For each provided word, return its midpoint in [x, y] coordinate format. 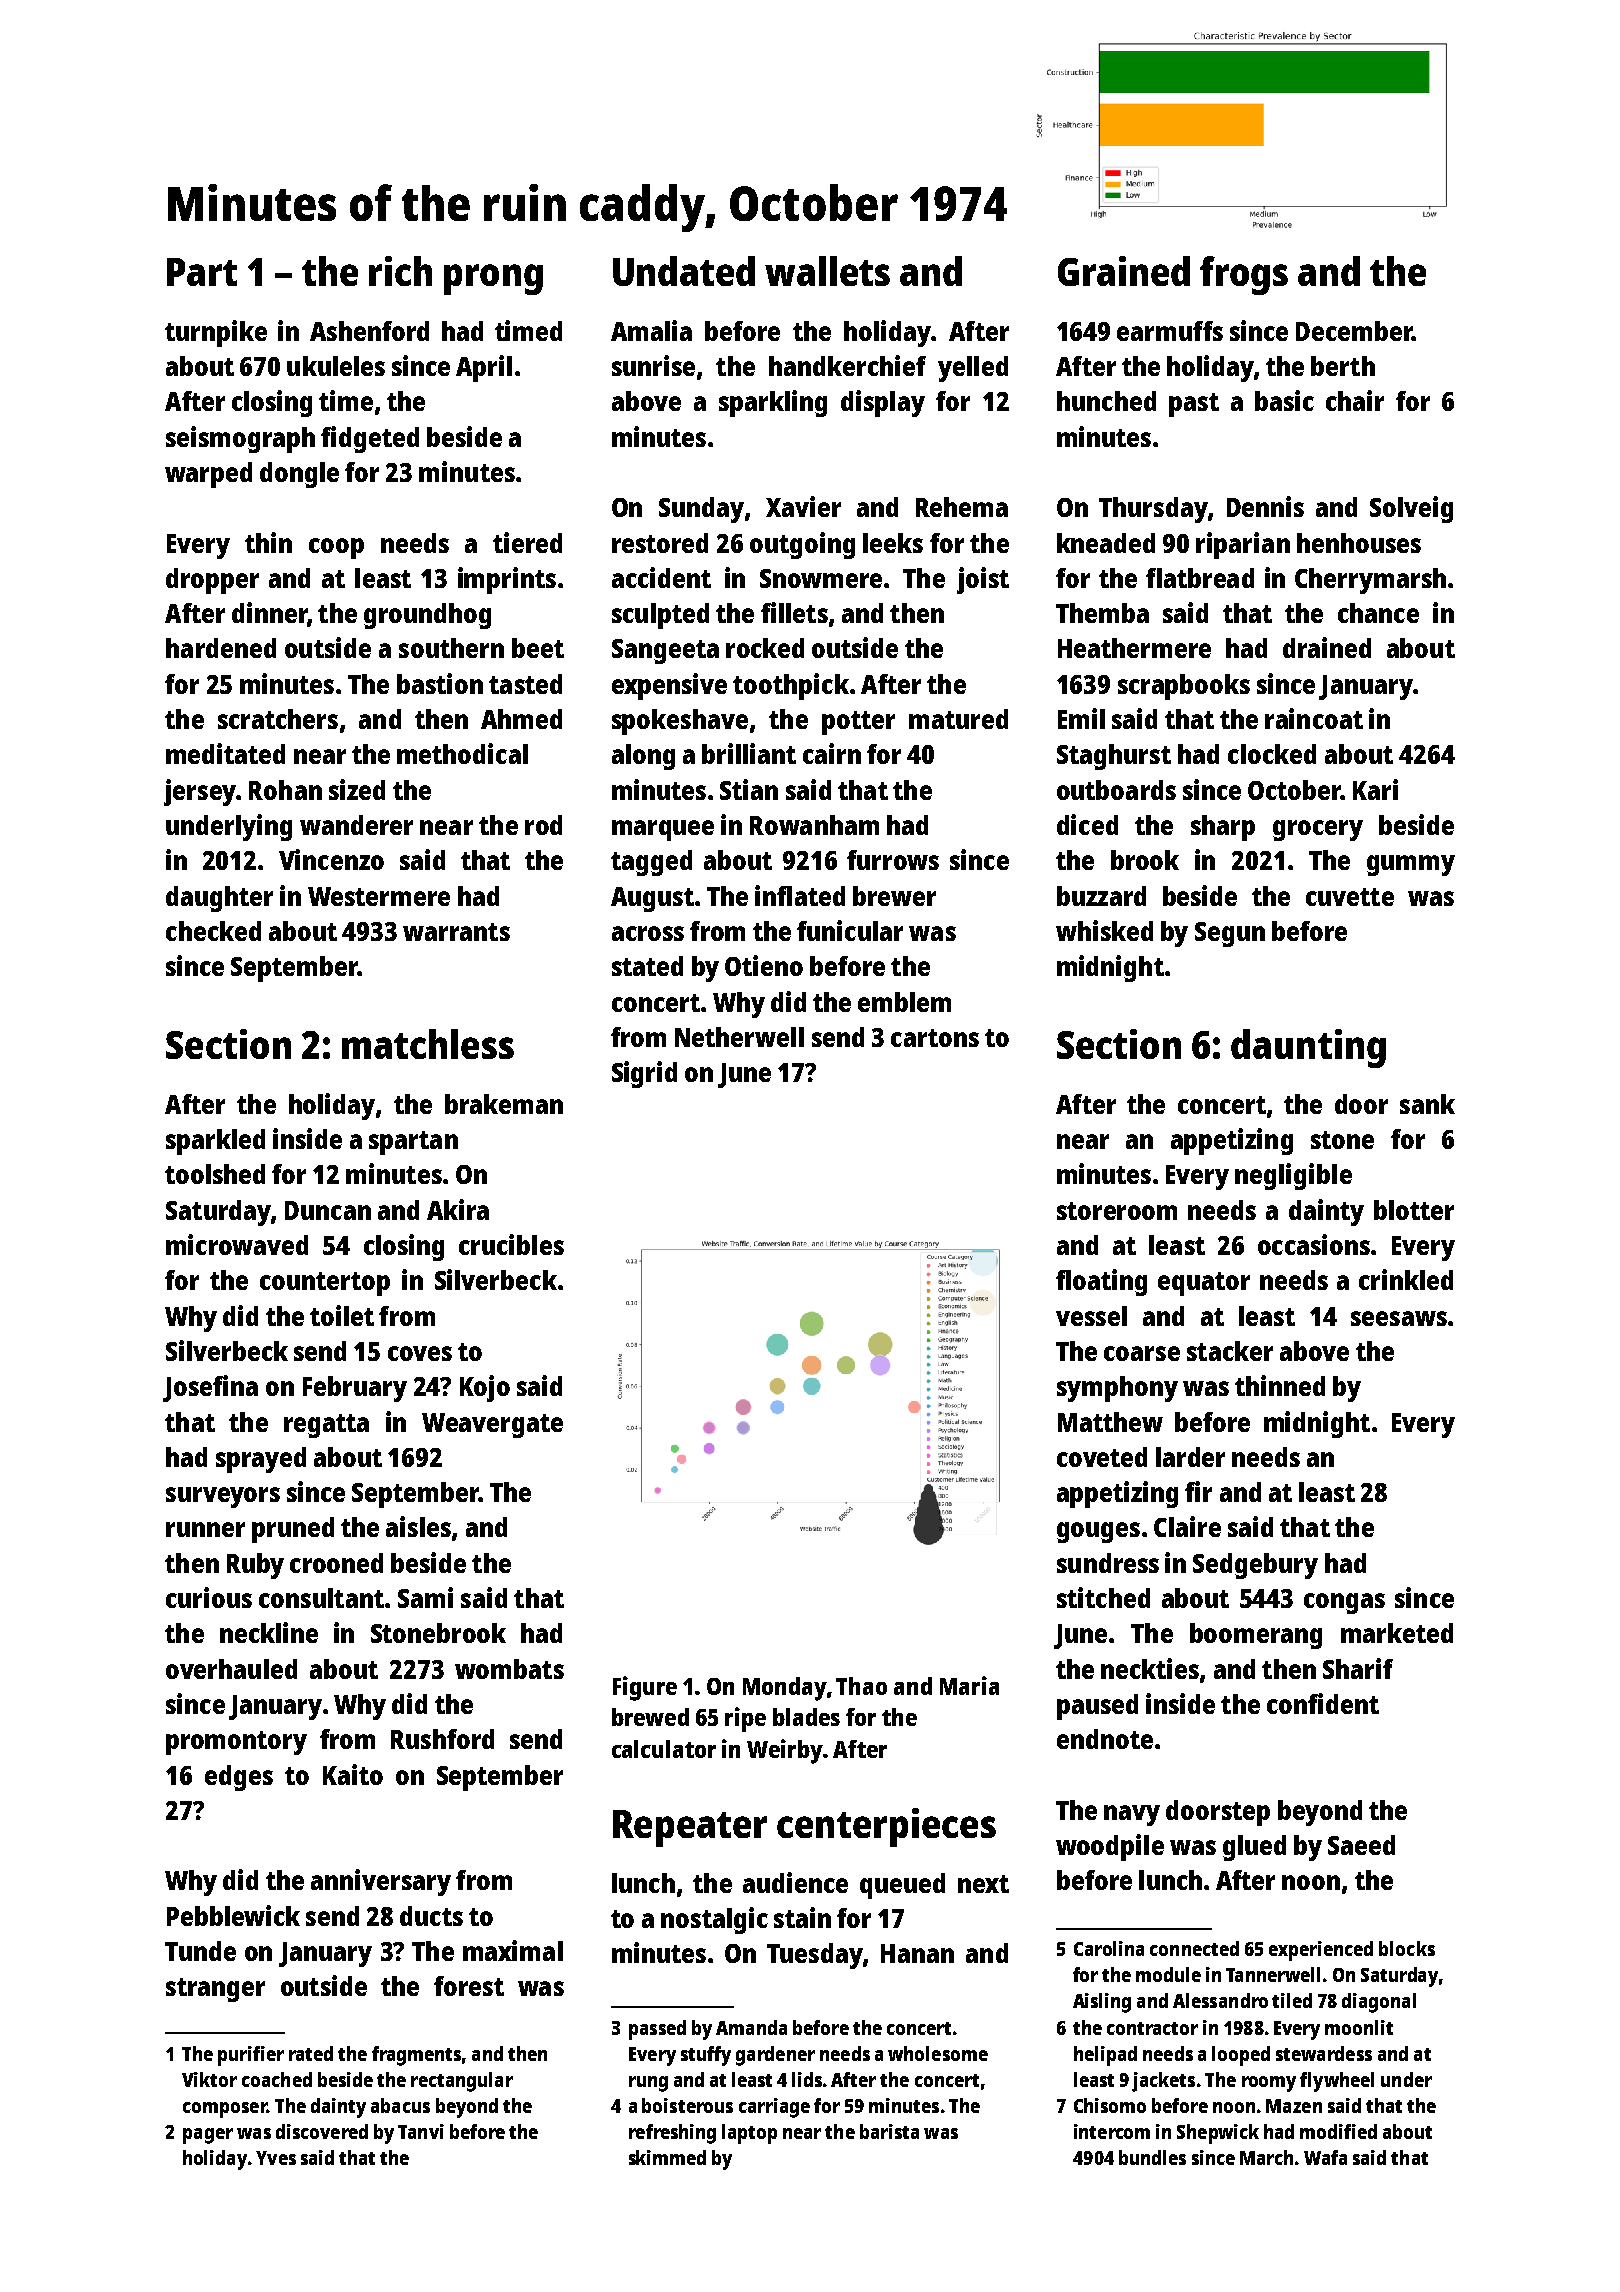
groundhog [427, 616]
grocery [1318, 830]
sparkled [215, 1142]
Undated [684, 271]
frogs [1244, 275]
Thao [861, 1686]
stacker [1230, 1351]
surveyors [223, 1497]
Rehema [962, 507]
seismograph [240, 439]
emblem [904, 1002]
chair [1355, 400]
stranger [215, 1990]
